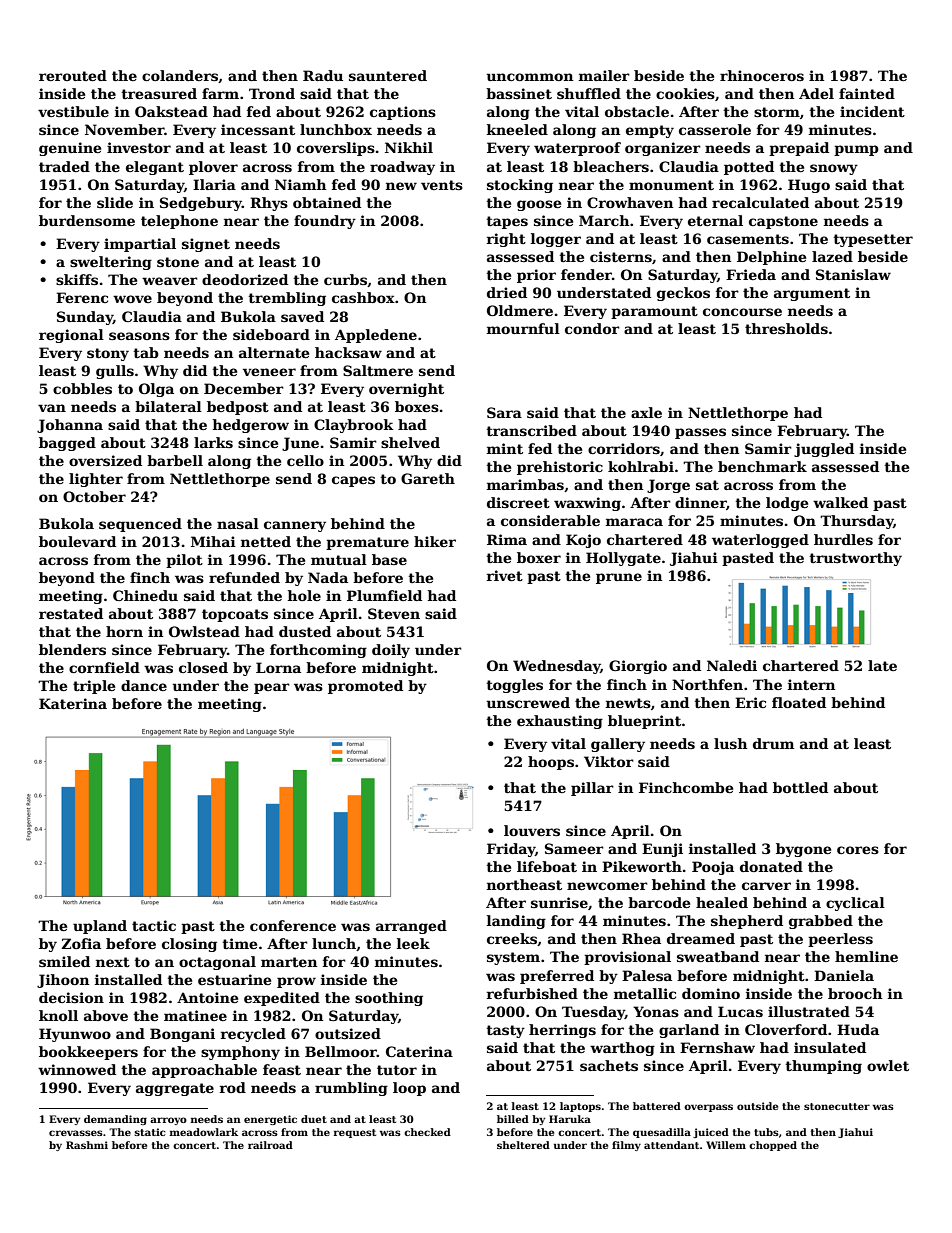  I want to click on Rhys, so click(269, 204).
